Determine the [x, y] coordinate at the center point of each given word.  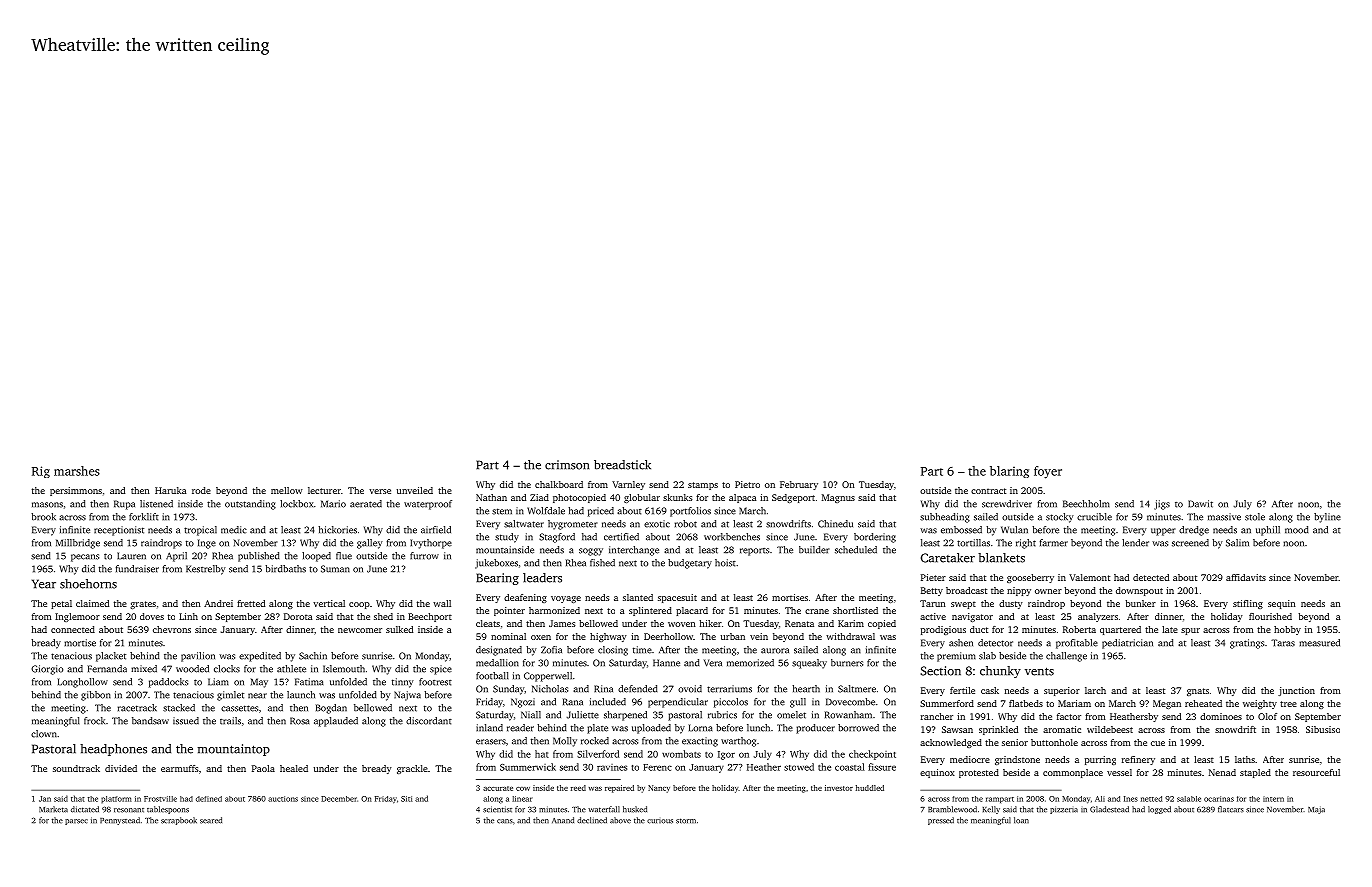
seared [211, 820]
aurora [775, 651]
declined [592, 820]
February [799, 485]
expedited [260, 657]
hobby [1287, 630]
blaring [1009, 472]
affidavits [1246, 577]
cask [990, 690]
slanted [638, 597]
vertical [329, 603]
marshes [77, 471]
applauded [336, 722]
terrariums [729, 689]
